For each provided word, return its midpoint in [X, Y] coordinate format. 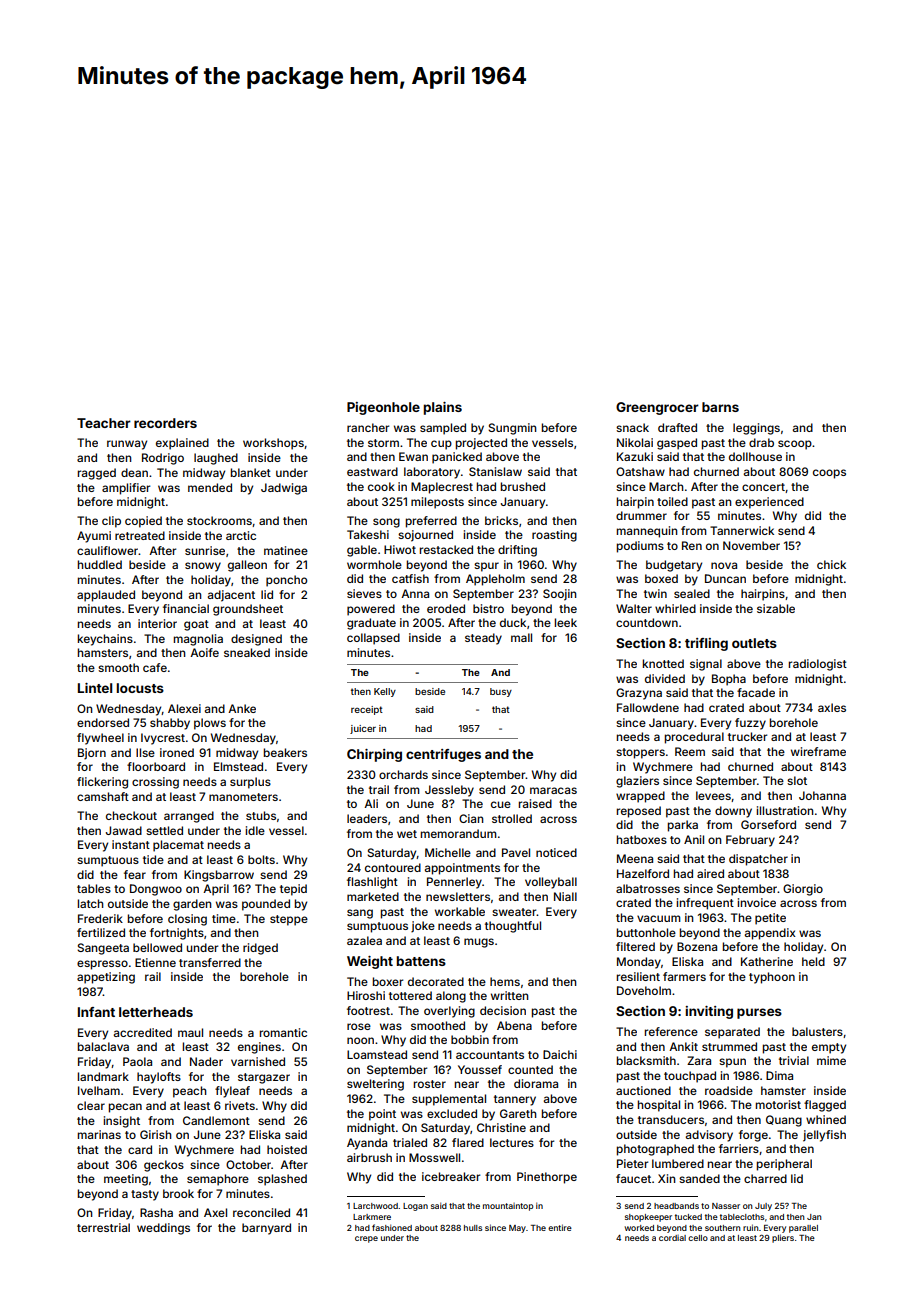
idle [255, 830]
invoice [757, 902]
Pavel [516, 852]
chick [831, 564]
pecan [125, 1108]
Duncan [725, 578]
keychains [105, 640]
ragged [97, 474]
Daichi [560, 1054]
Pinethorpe [547, 1178]
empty [829, 1048]
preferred [431, 522]
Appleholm [495, 580]
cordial [672, 1238]
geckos [164, 1166]
